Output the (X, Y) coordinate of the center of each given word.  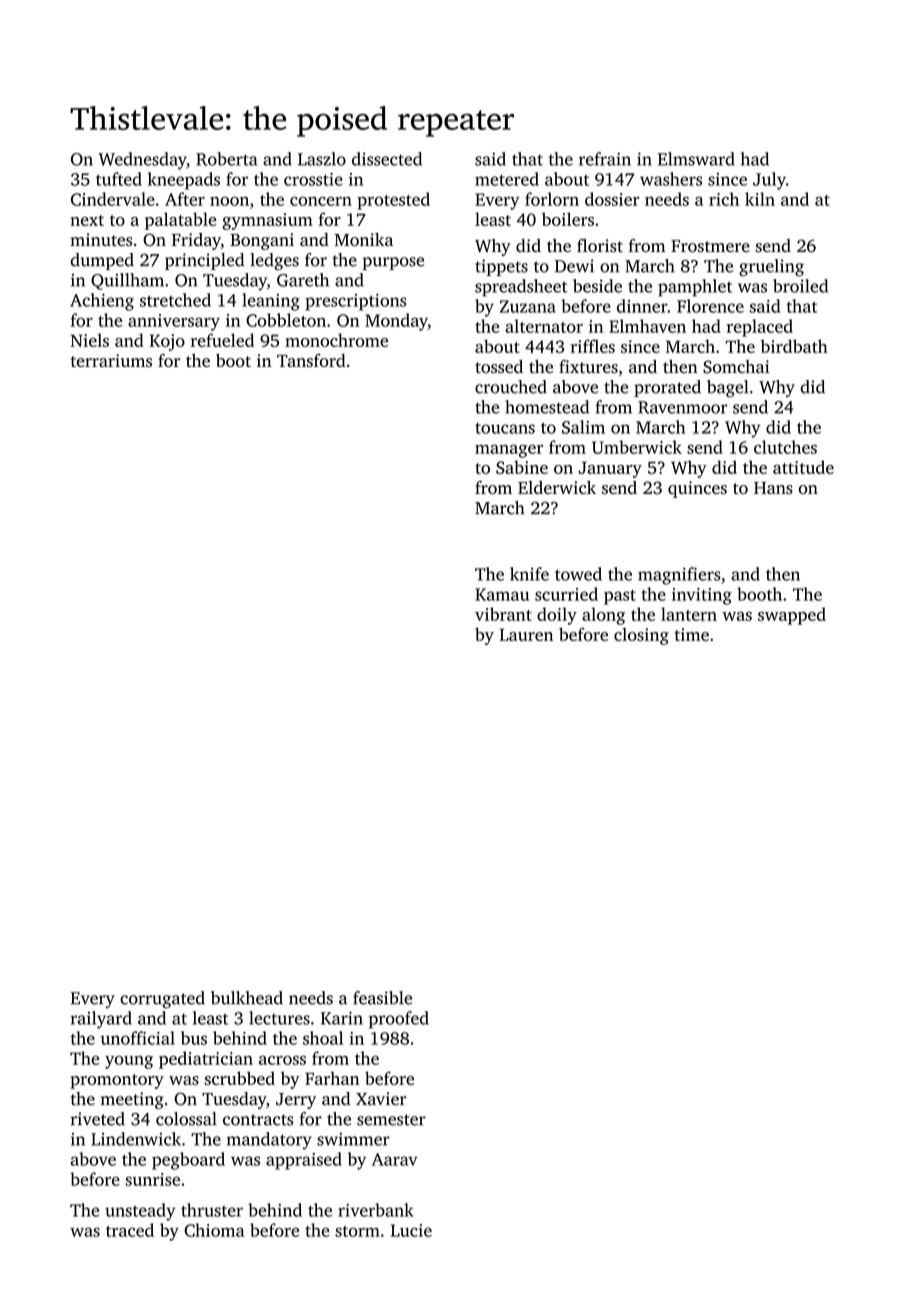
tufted (119, 179)
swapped (792, 616)
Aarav (395, 1159)
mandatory (269, 1141)
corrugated (162, 1000)
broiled (800, 286)
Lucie (411, 1230)
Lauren (526, 635)
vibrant (503, 614)
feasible (382, 998)
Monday (396, 322)
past (620, 597)
